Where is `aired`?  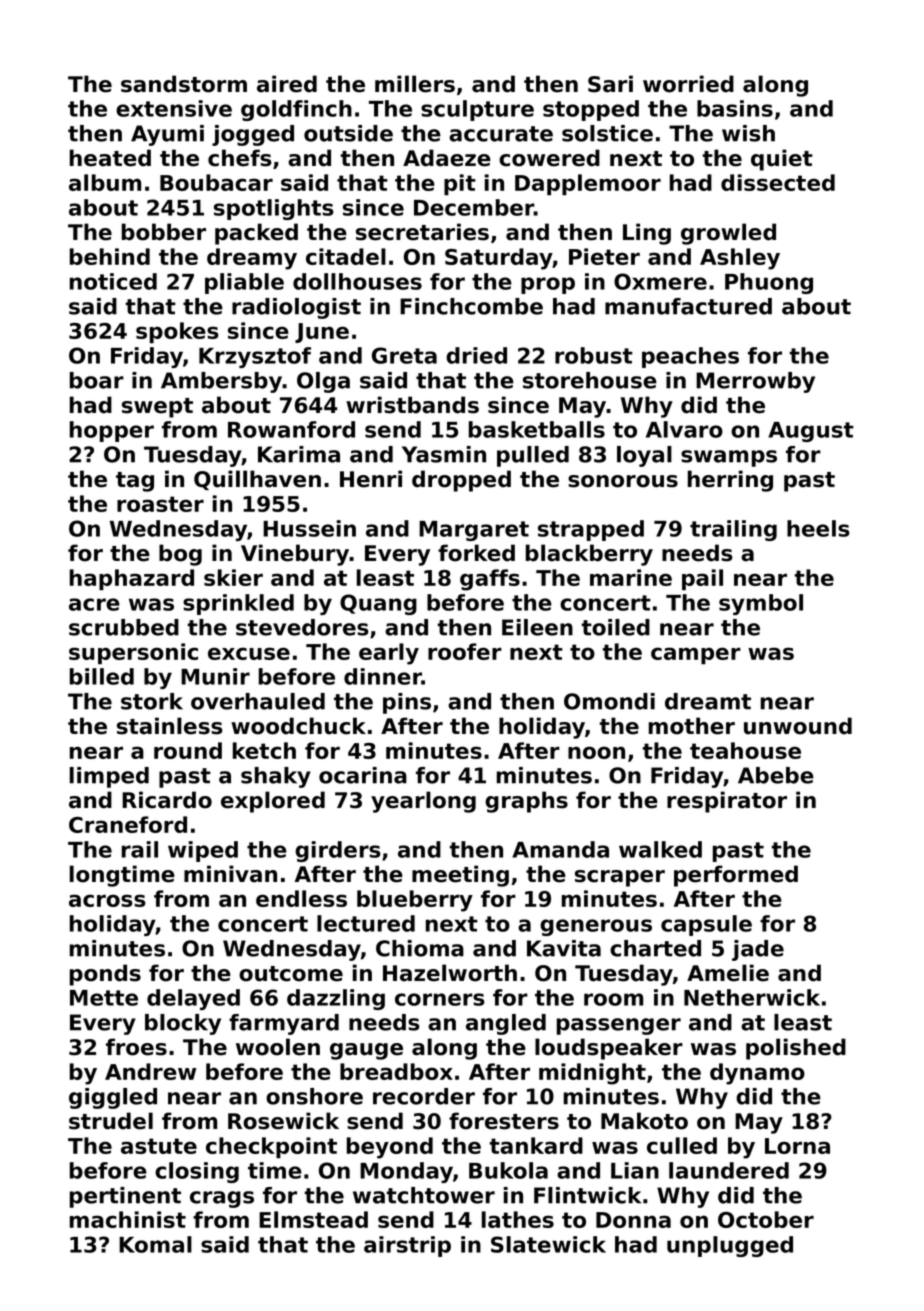
aired is located at coordinates (287, 84).
